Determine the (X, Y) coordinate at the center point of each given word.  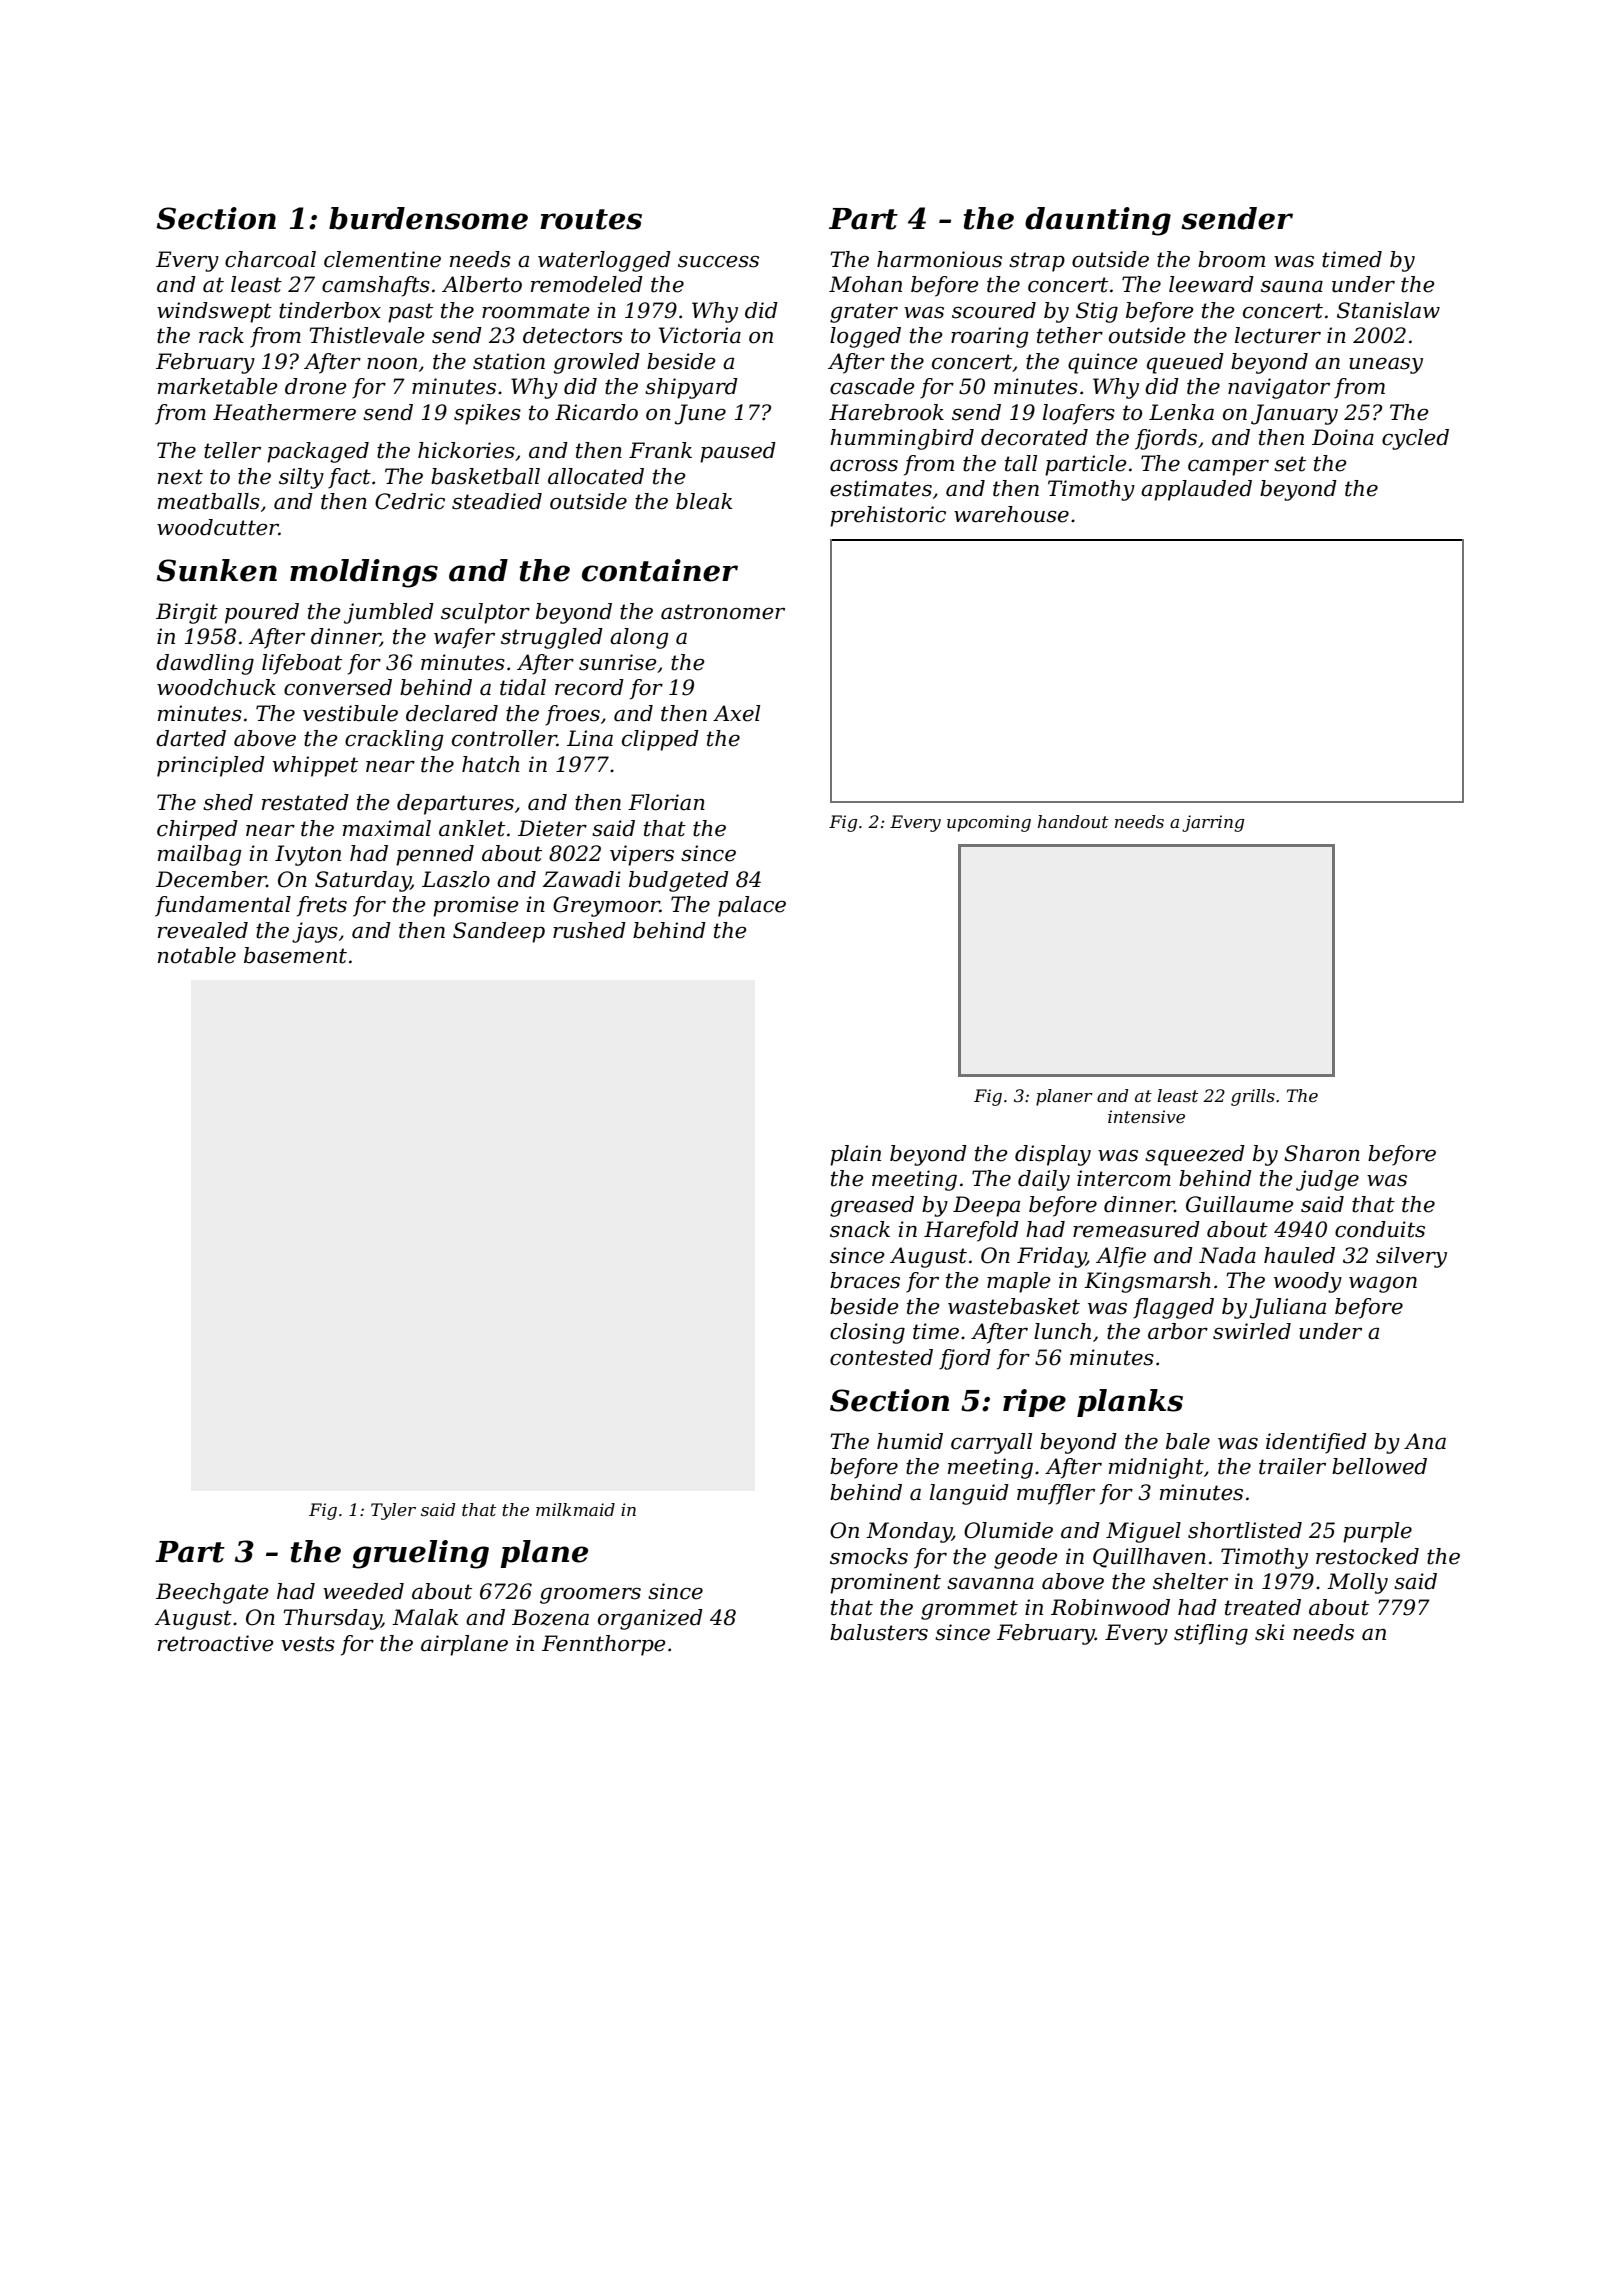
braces (865, 1280)
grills (1253, 1097)
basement (295, 955)
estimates (881, 488)
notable (197, 955)
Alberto (482, 284)
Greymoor (606, 906)
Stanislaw (1388, 310)
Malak (425, 1617)
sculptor (485, 613)
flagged (1173, 1308)
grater (864, 313)
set (1290, 464)
